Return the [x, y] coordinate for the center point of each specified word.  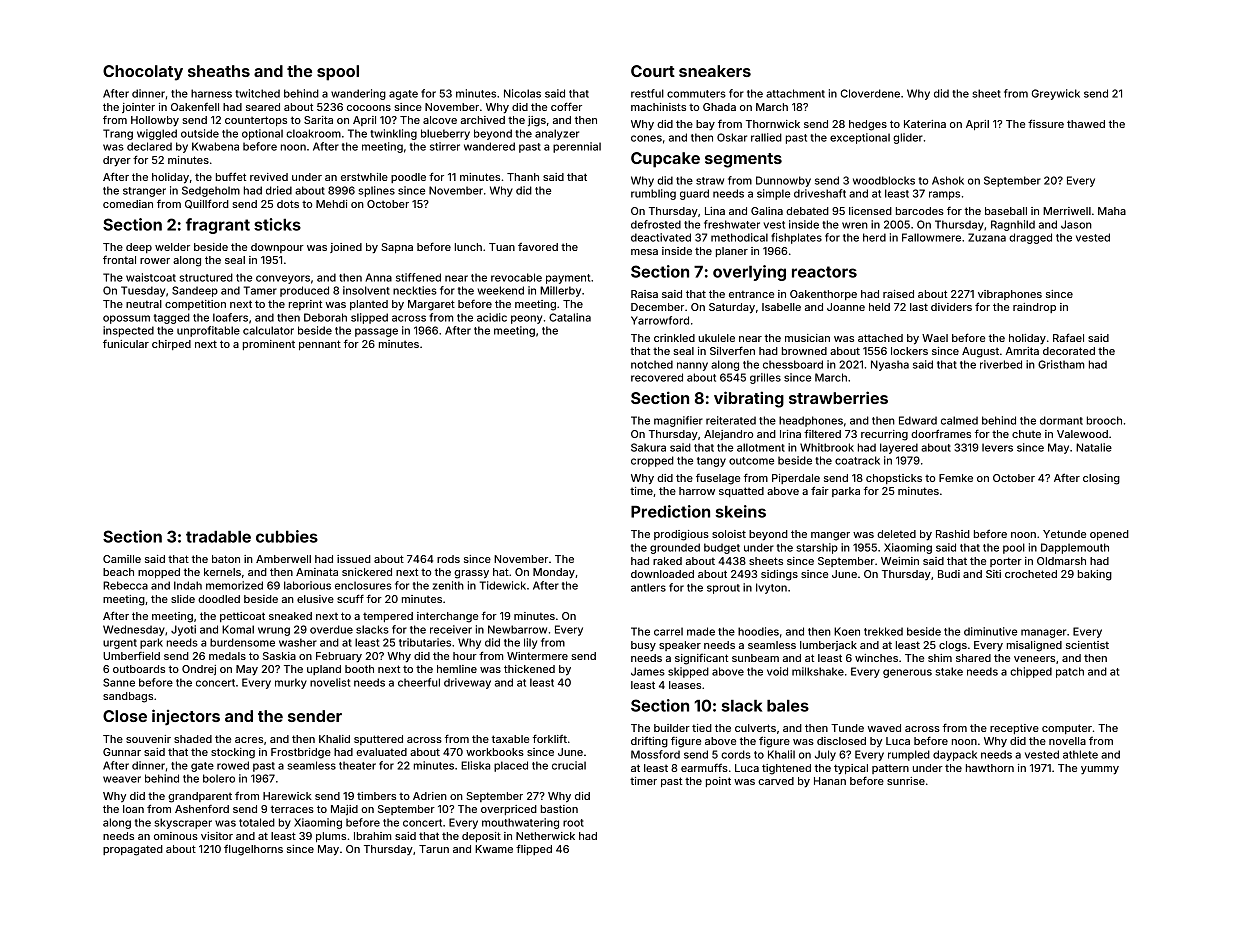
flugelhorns [253, 850]
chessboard [793, 364]
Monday [554, 573]
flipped [534, 849]
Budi [949, 574]
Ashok [948, 180]
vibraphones [1010, 295]
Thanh [523, 177]
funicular [126, 343]
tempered [388, 617]
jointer [138, 108]
